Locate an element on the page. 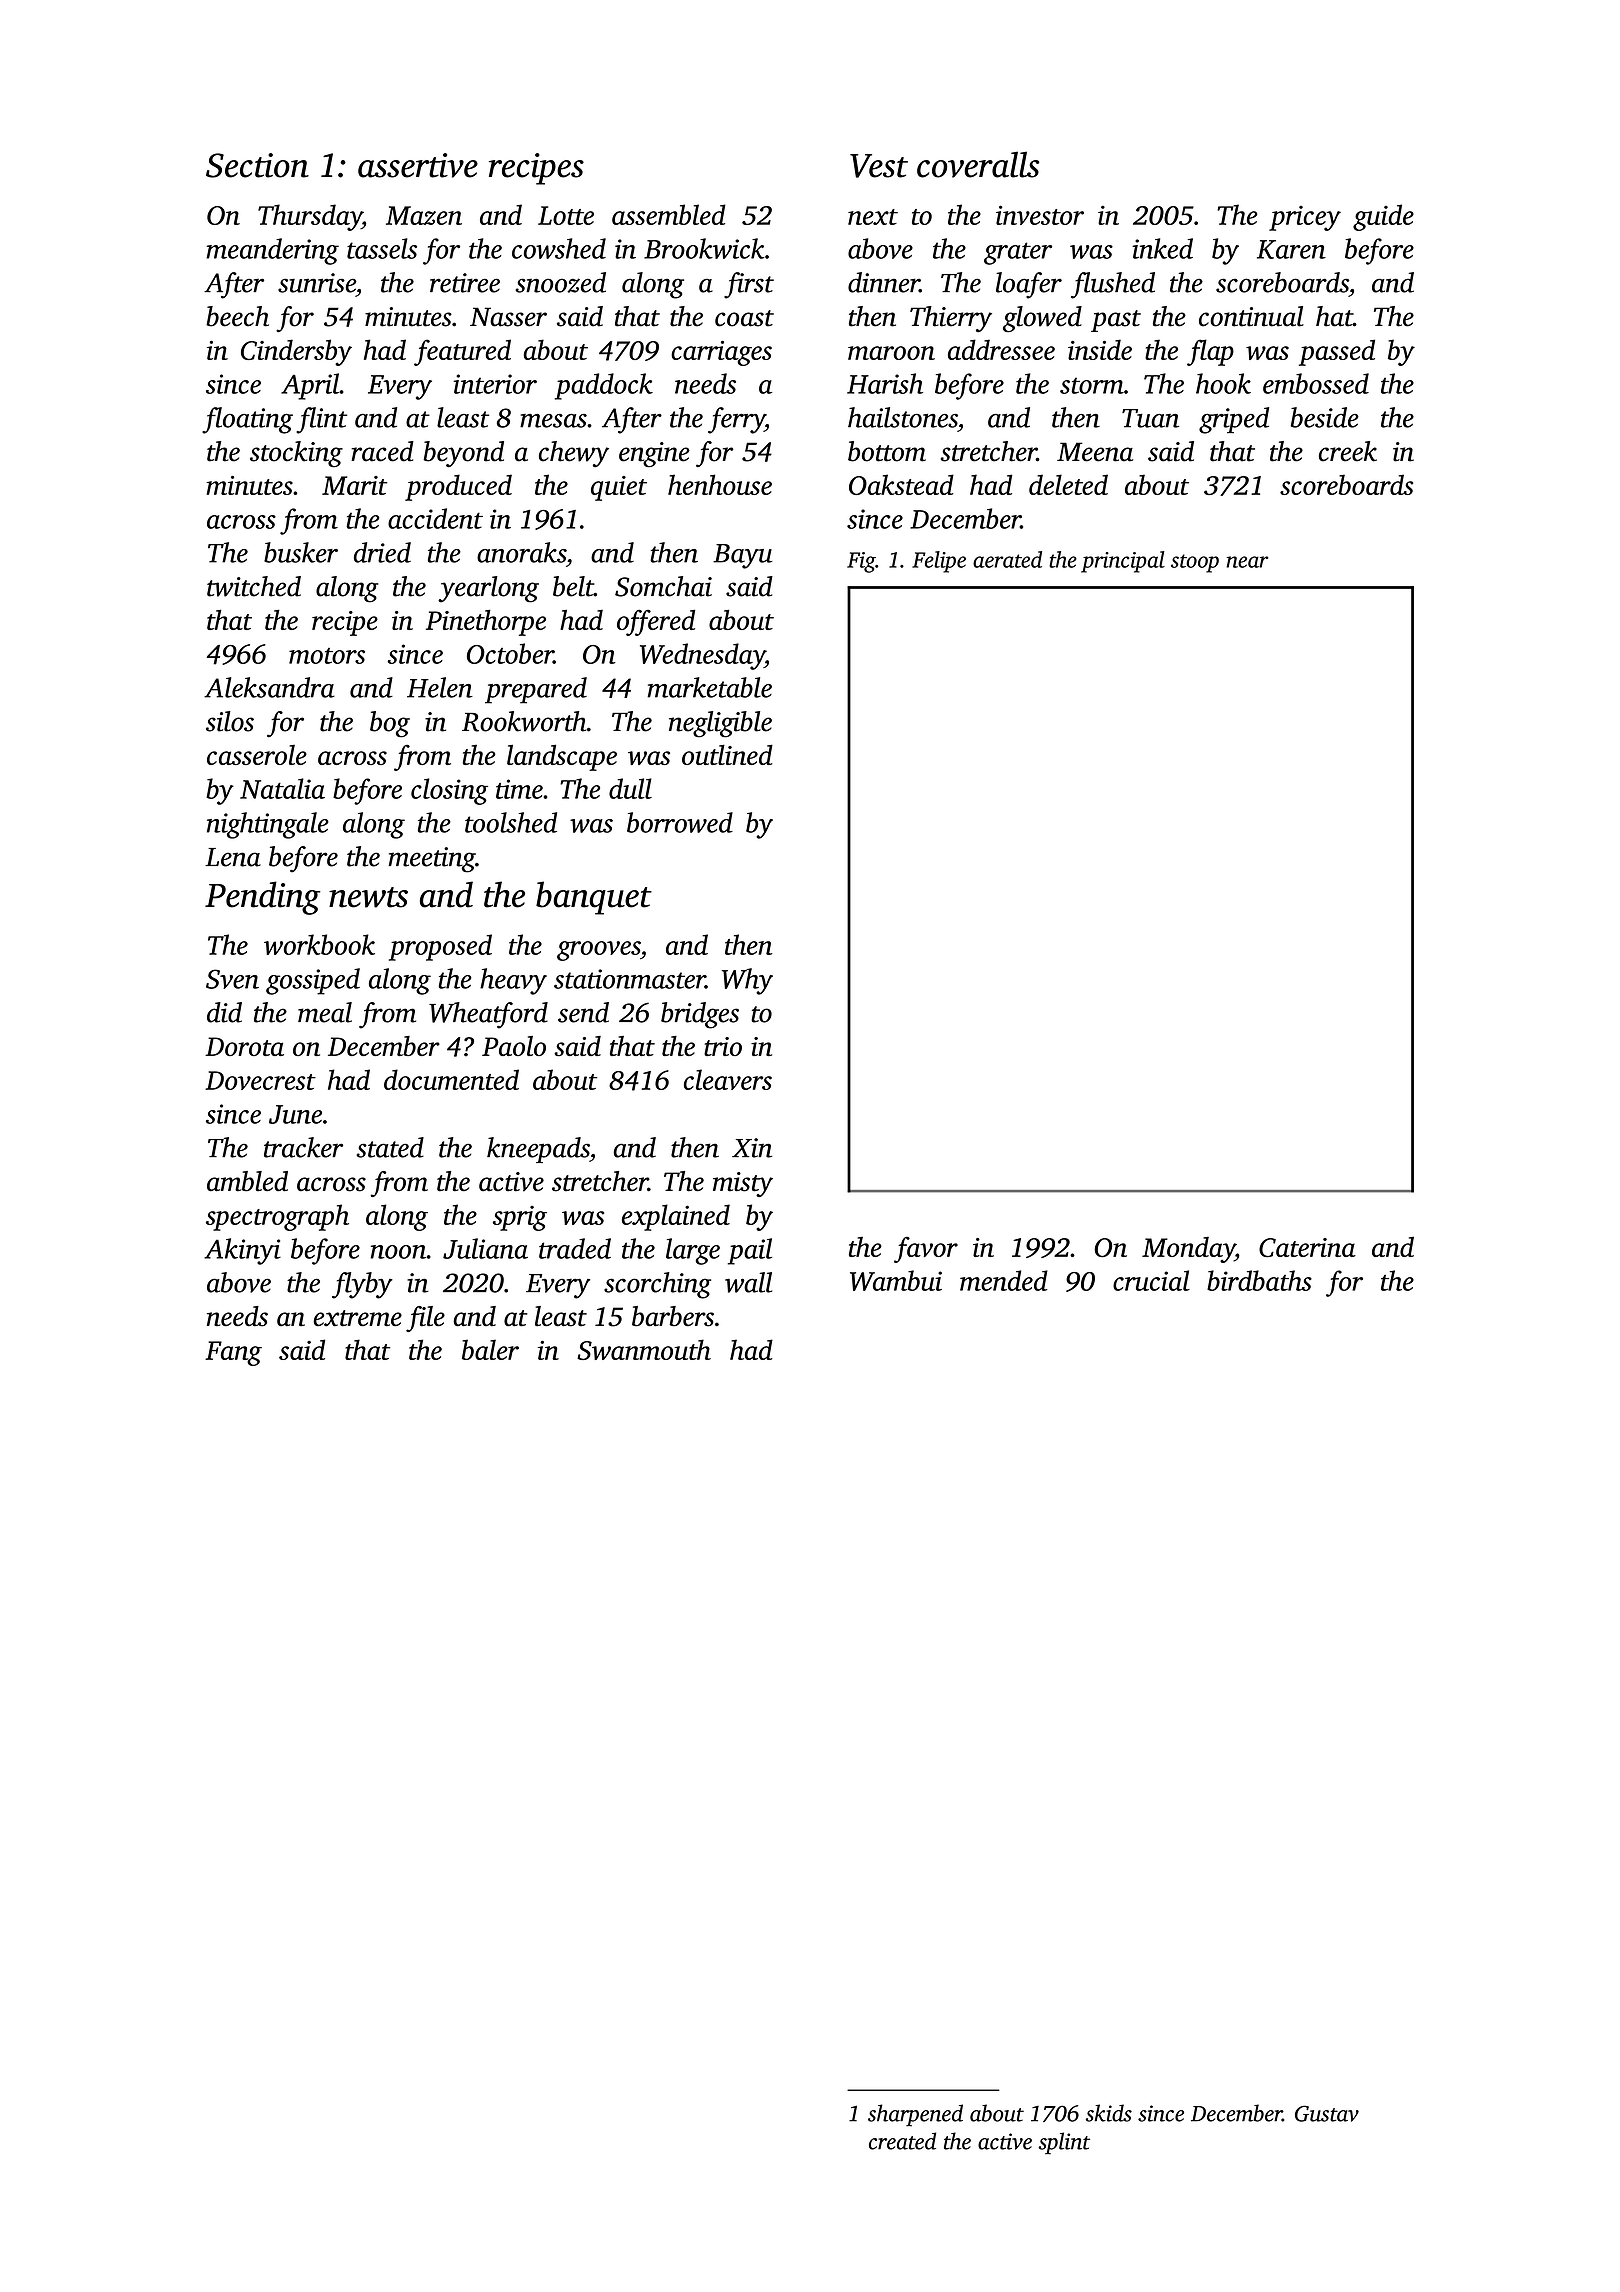  coveralls is located at coordinates (978, 164).
